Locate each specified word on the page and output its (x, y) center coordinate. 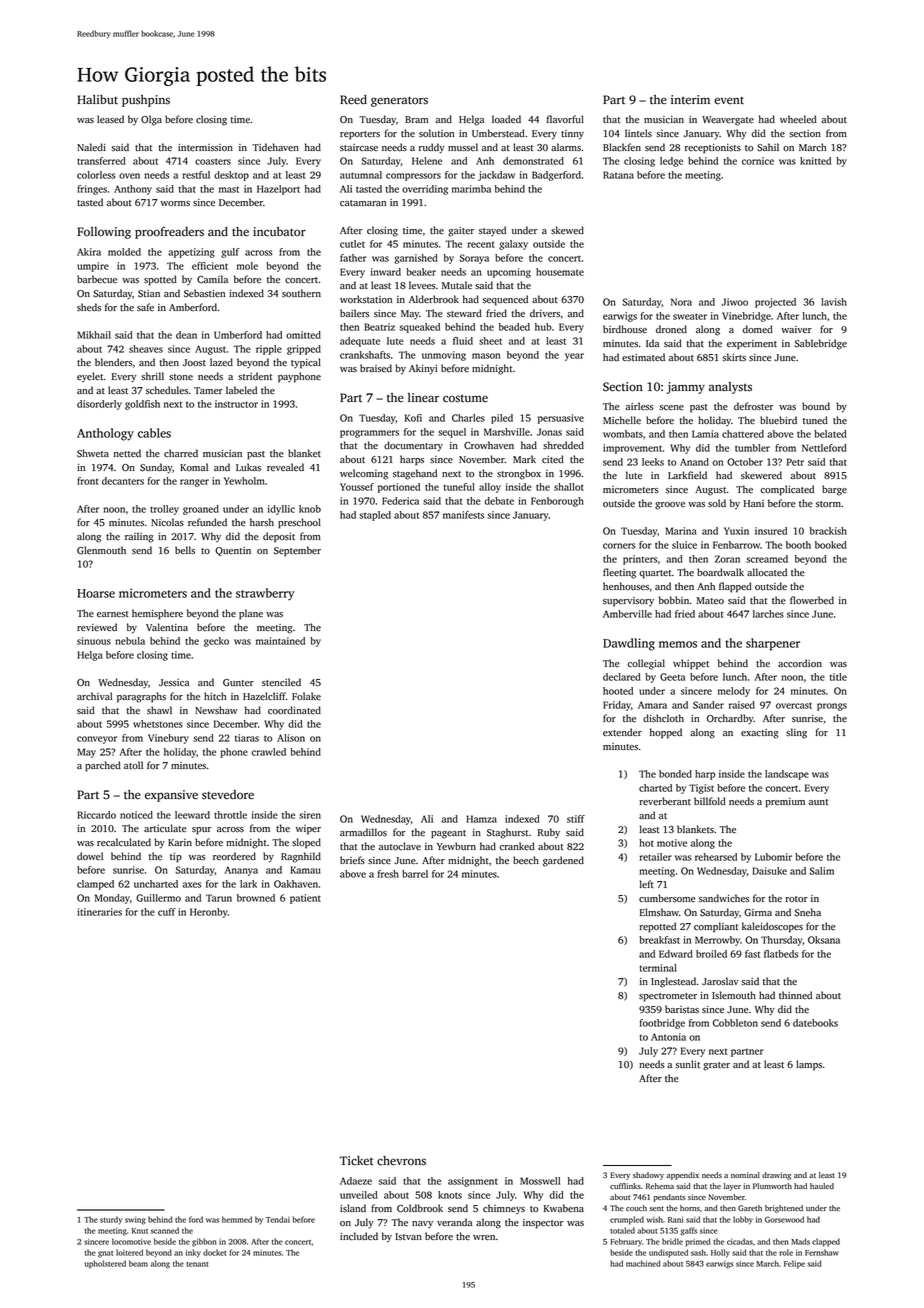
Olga (151, 120)
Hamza (481, 819)
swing (135, 1221)
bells (185, 550)
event (729, 100)
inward (386, 272)
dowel (90, 856)
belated (830, 434)
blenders (113, 362)
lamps (809, 1065)
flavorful (565, 119)
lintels (638, 133)
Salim (822, 871)
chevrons (401, 1161)
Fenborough (557, 502)
